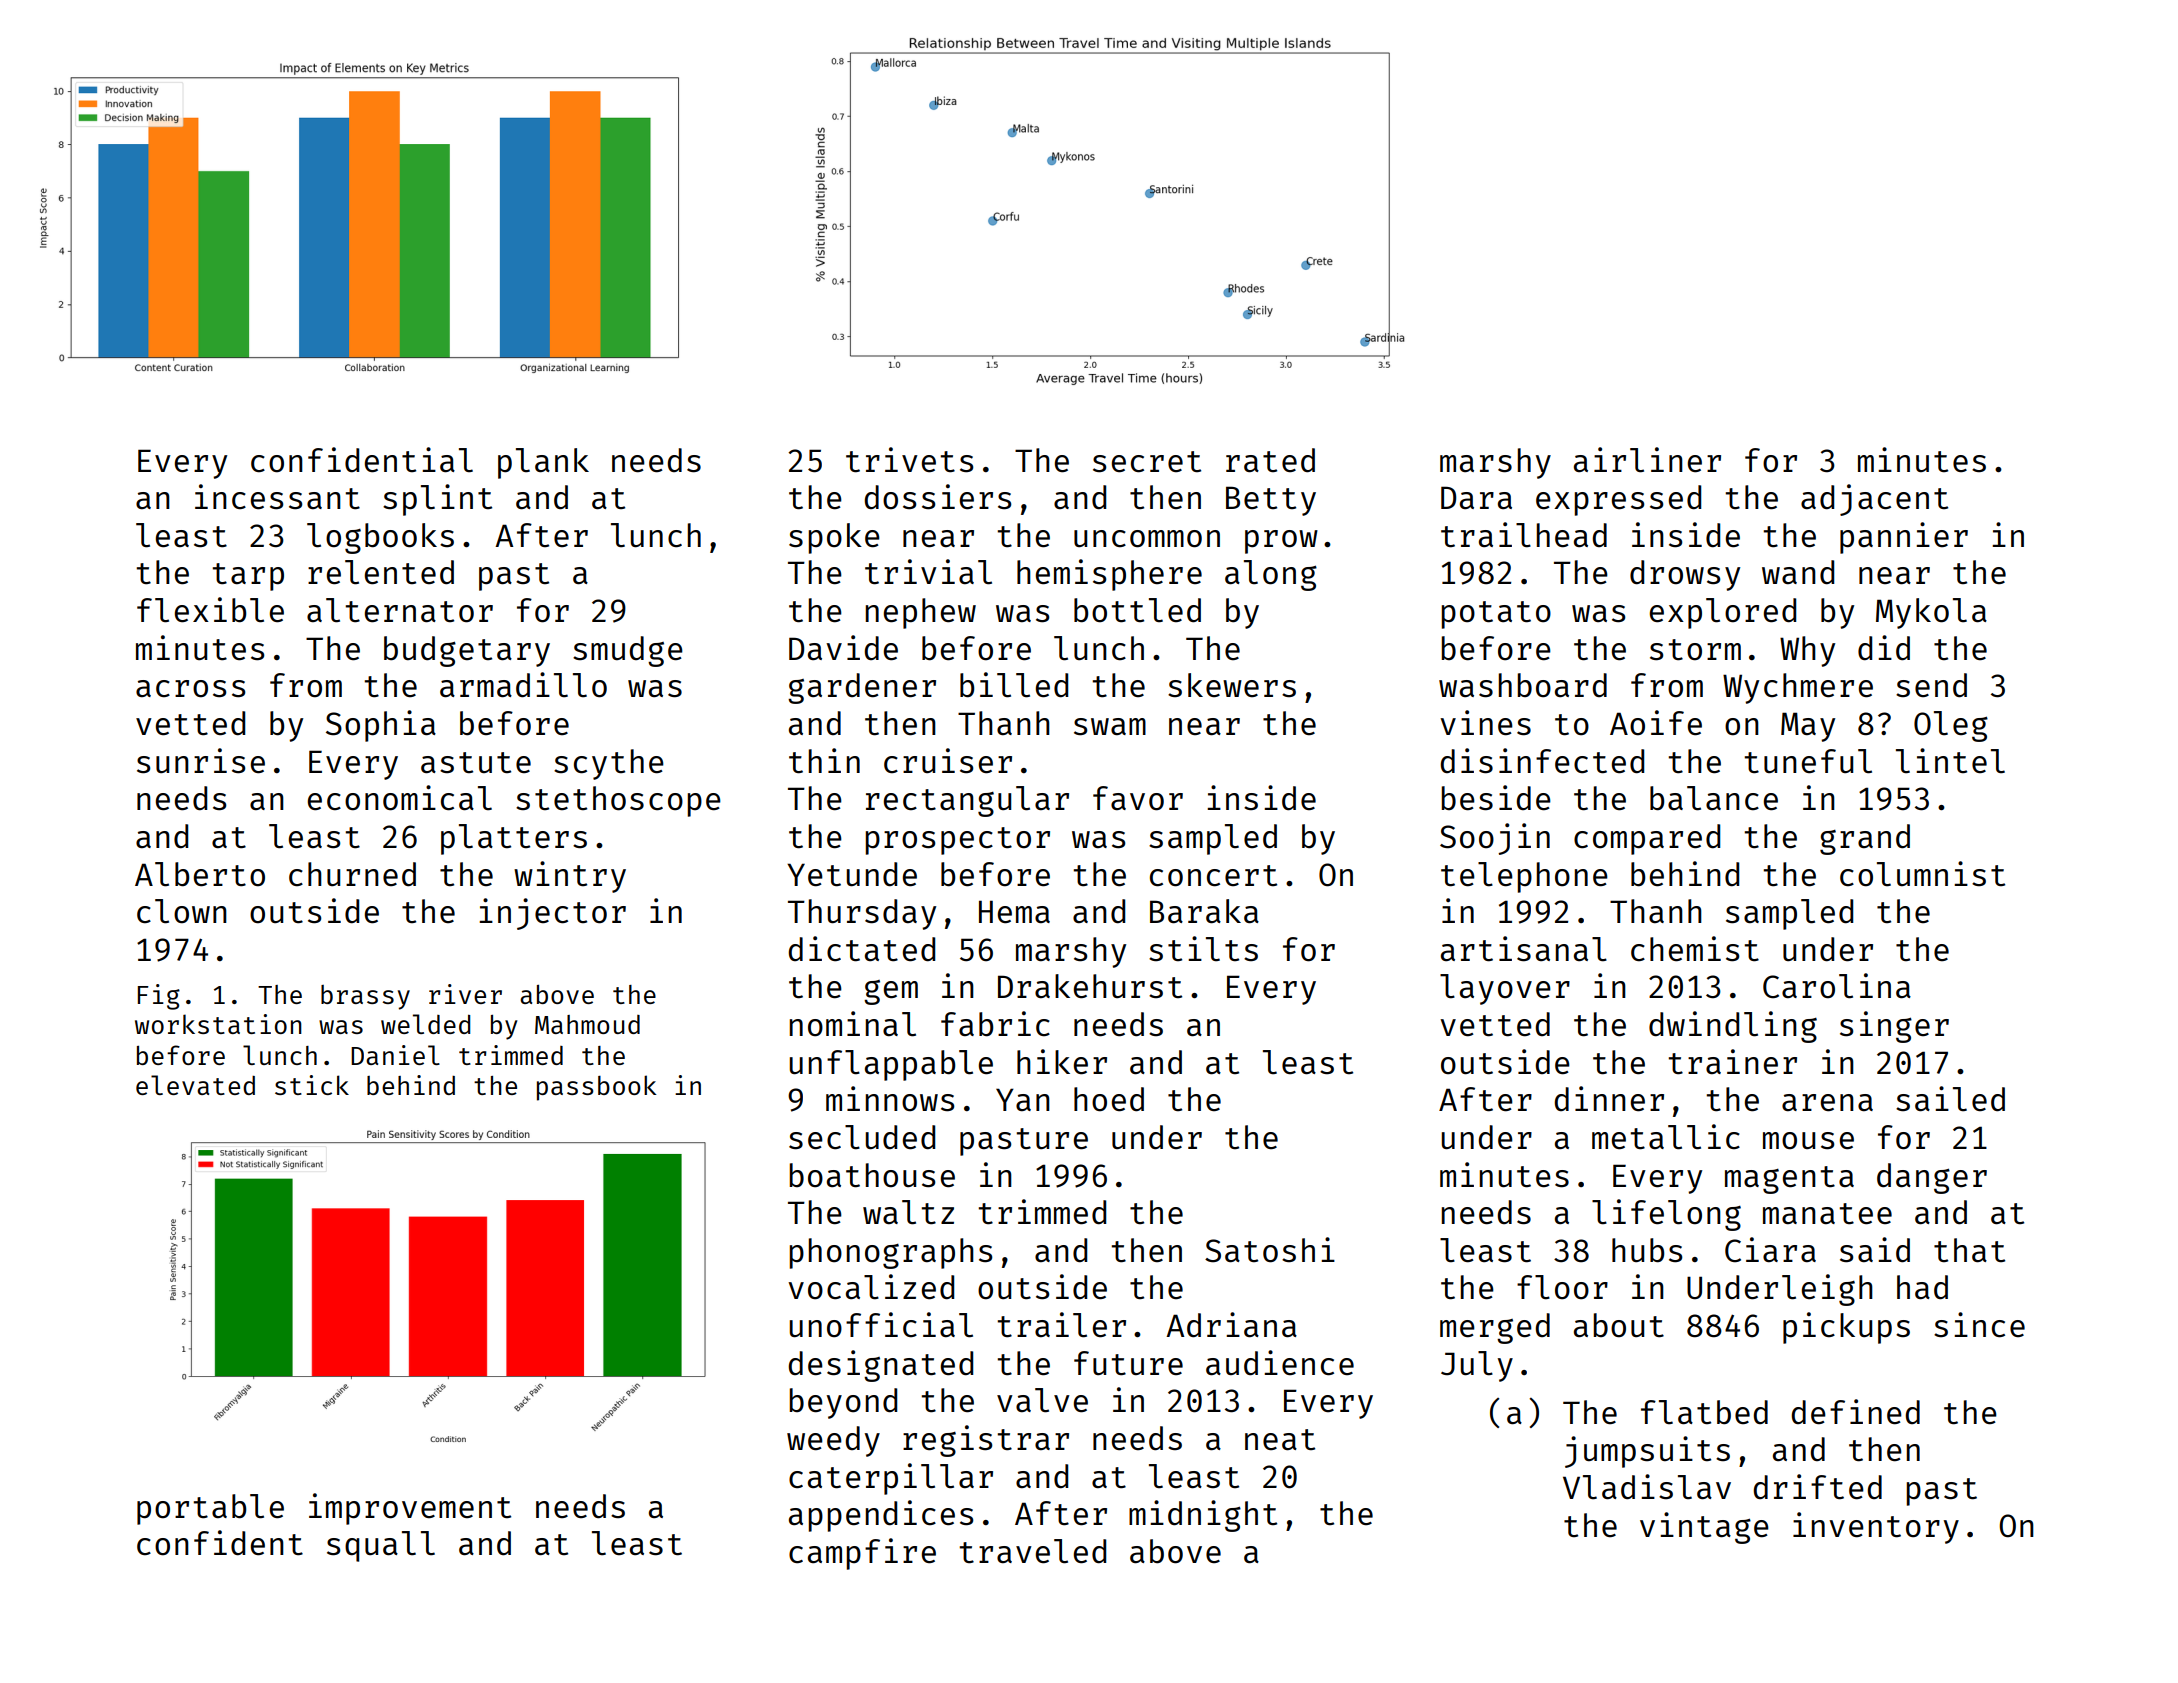  I want to click on plank, so click(543, 463).
